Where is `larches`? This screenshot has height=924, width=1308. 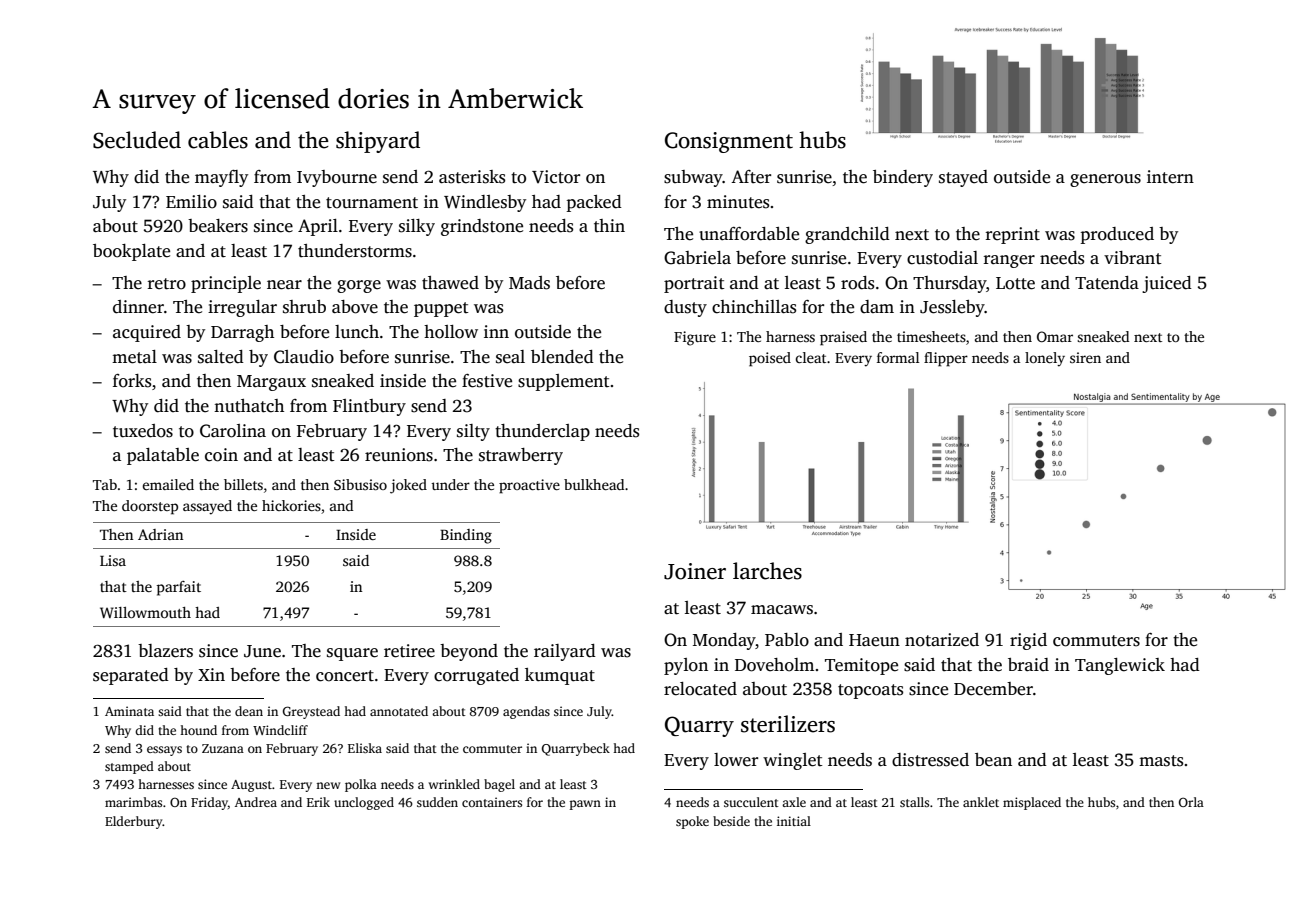 larches is located at coordinates (767, 571).
